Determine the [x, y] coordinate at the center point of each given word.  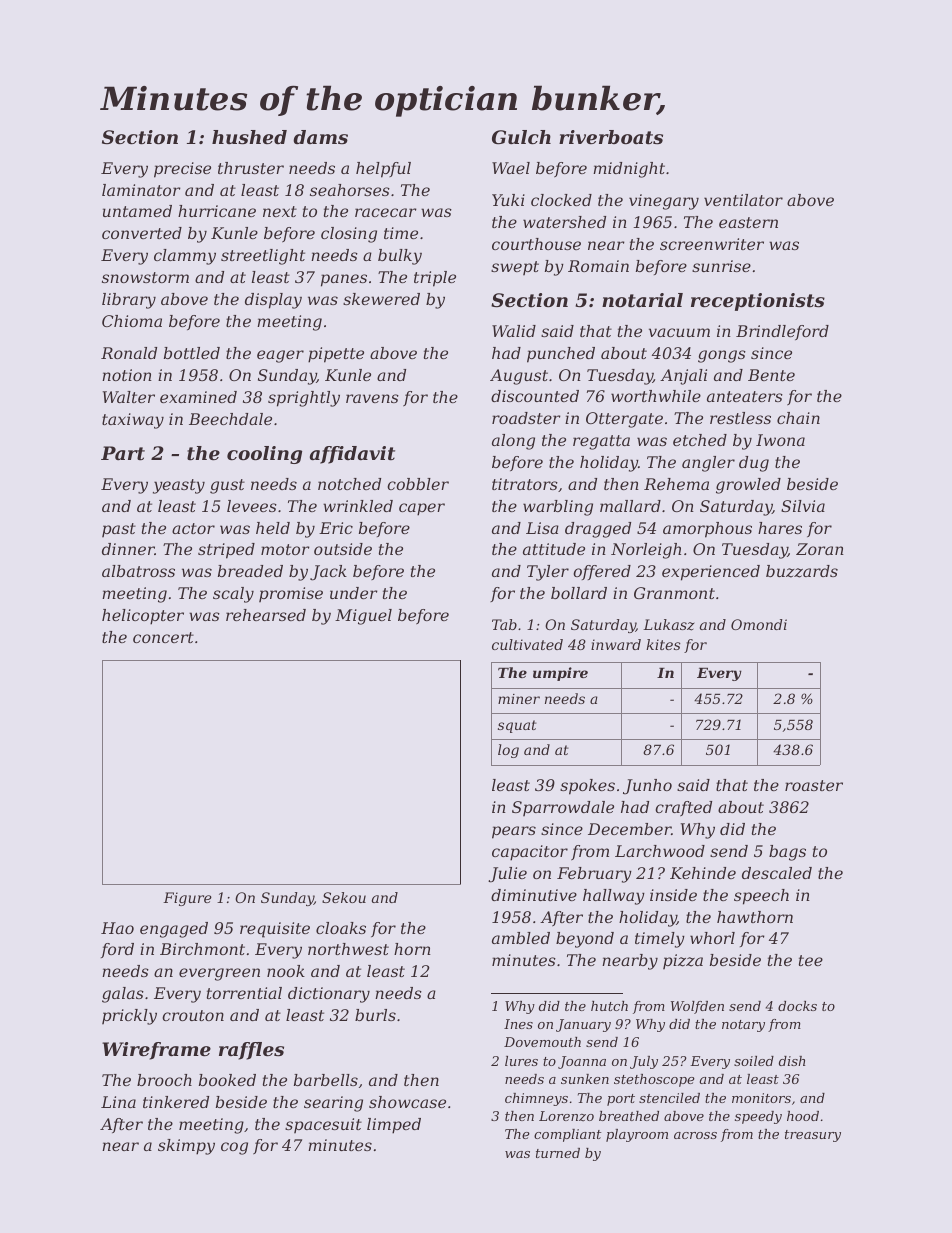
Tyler [548, 573]
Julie [507, 875]
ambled [521, 938]
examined [198, 397]
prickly [129, 1017]
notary [743, 1026]
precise [182, 170]
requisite [275, 930]
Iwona [780, 440]
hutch [609, 1006]
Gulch [521, 137]
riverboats [611, 137]
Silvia [803, 506]
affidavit [352, 455]
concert [163, 637]
